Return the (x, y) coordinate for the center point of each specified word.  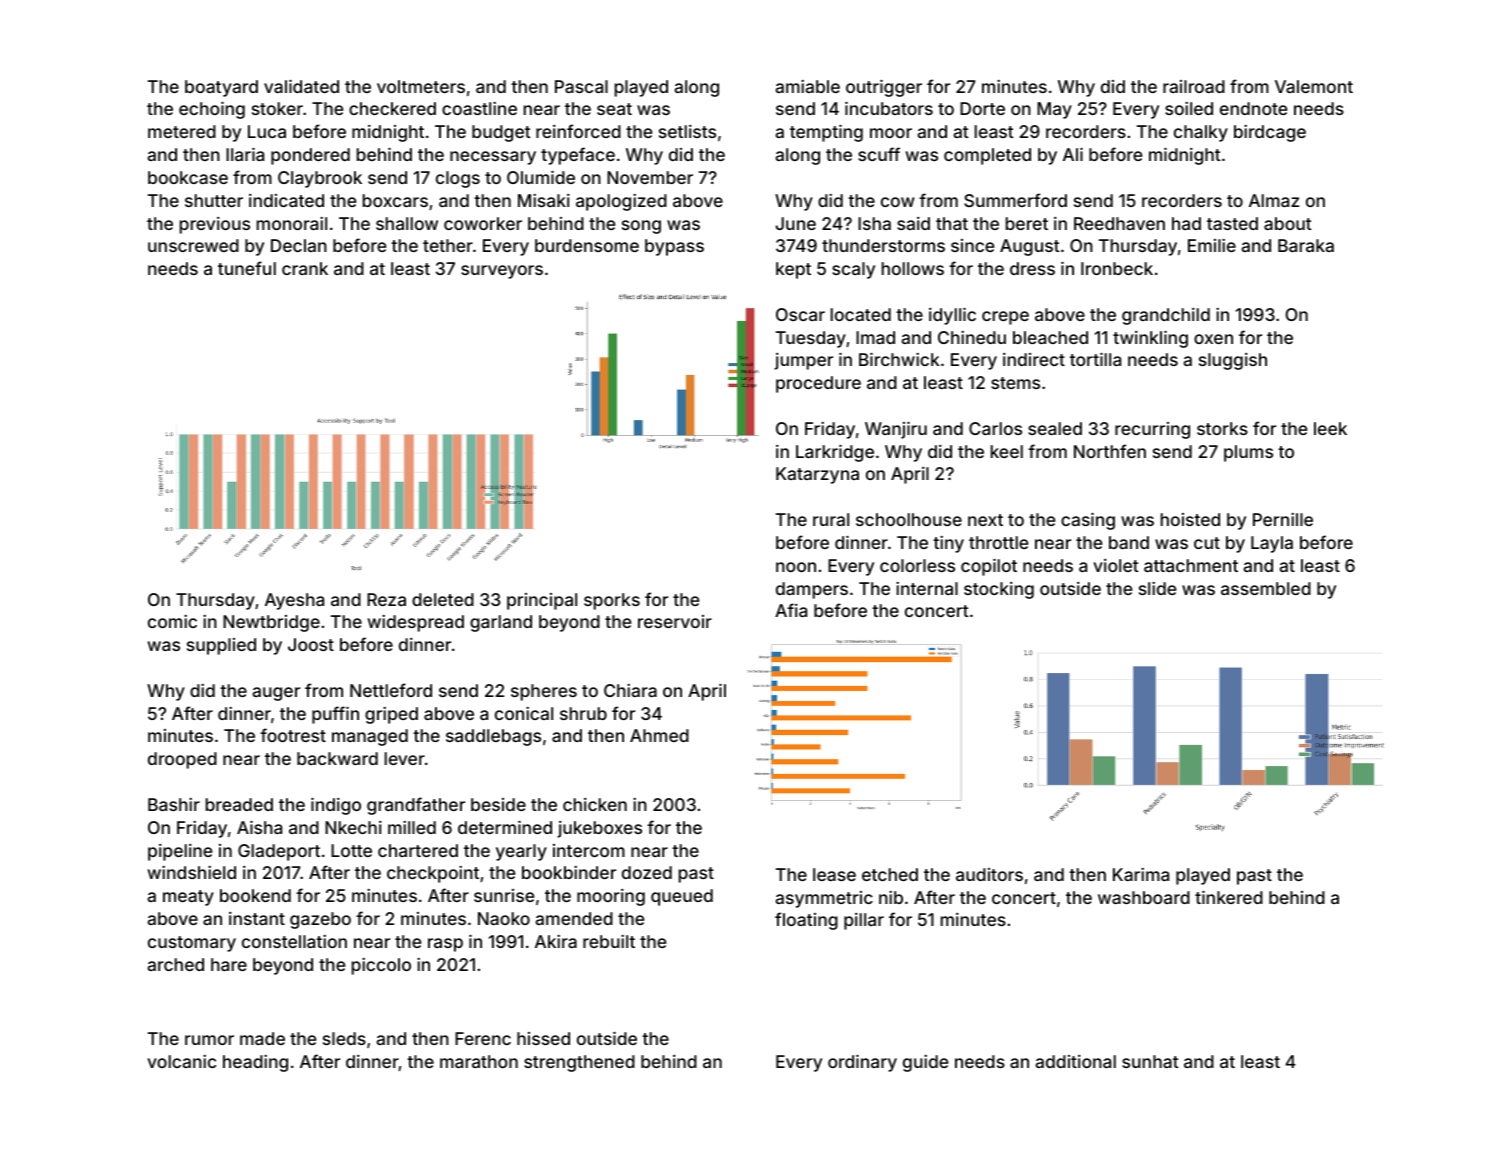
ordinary (862, 1063)
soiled (1189, 108)
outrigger (884, 88)
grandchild (1166, 316)
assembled (1266, 588)
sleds (344, 1038)
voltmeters (421, 86)
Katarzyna (817, 475)
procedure (818, 384)
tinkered (1229, 897)
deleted (443, 599)
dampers (812, 590)
